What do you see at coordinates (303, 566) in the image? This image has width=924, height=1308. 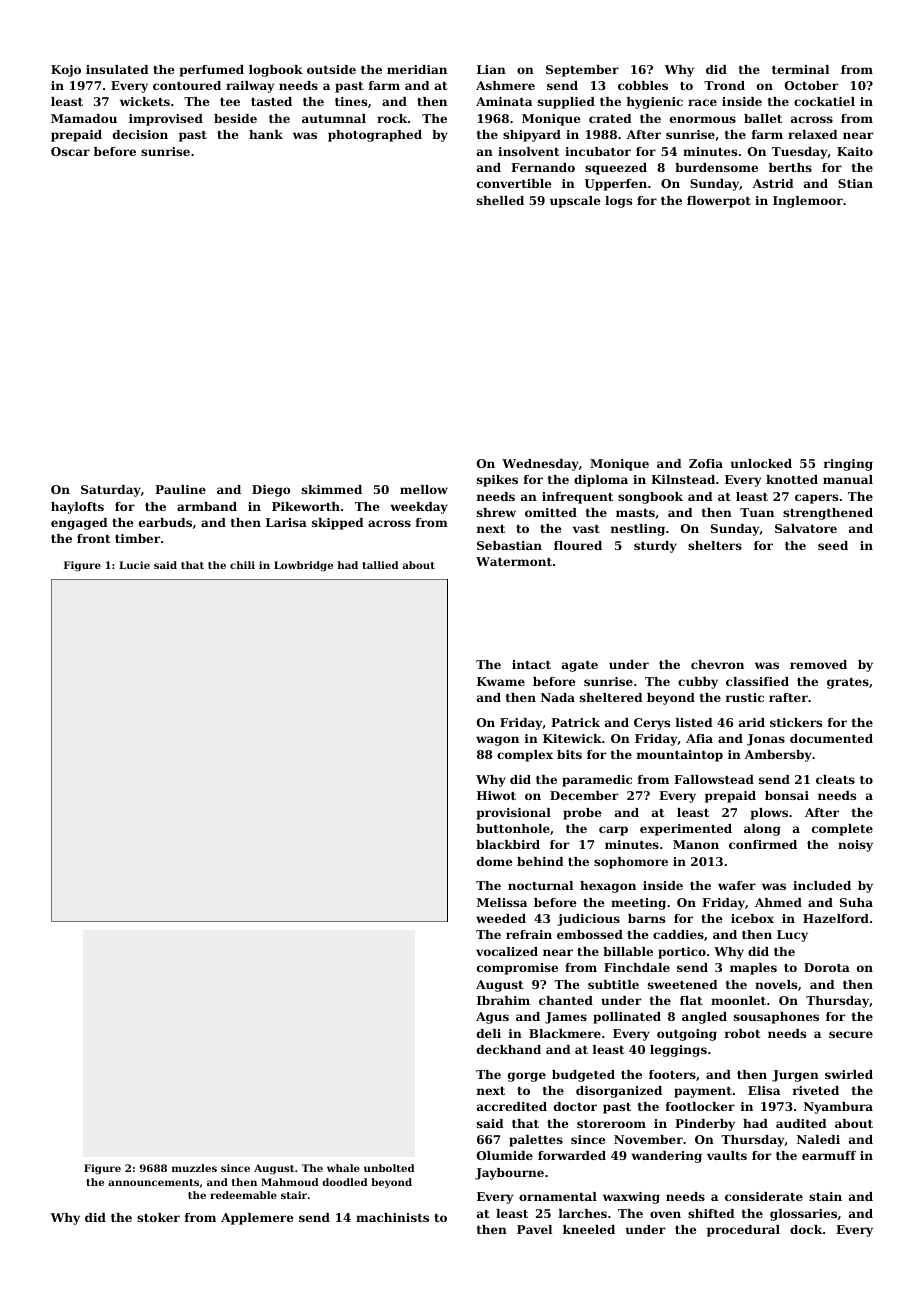 I see `Lowbridge` at bounding box center [303, 566].
